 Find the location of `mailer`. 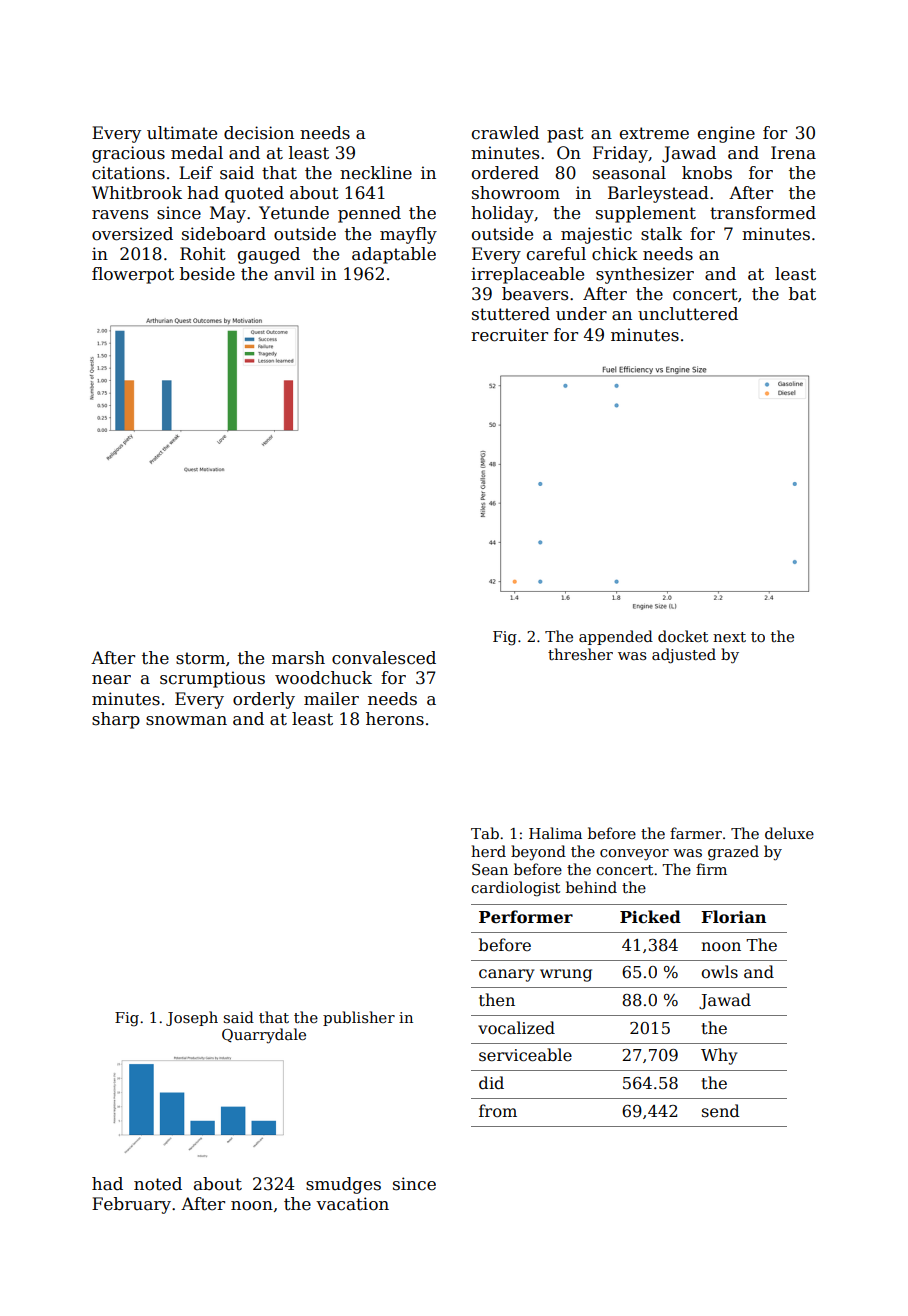

mailer is located at coordinates (331, 699).
